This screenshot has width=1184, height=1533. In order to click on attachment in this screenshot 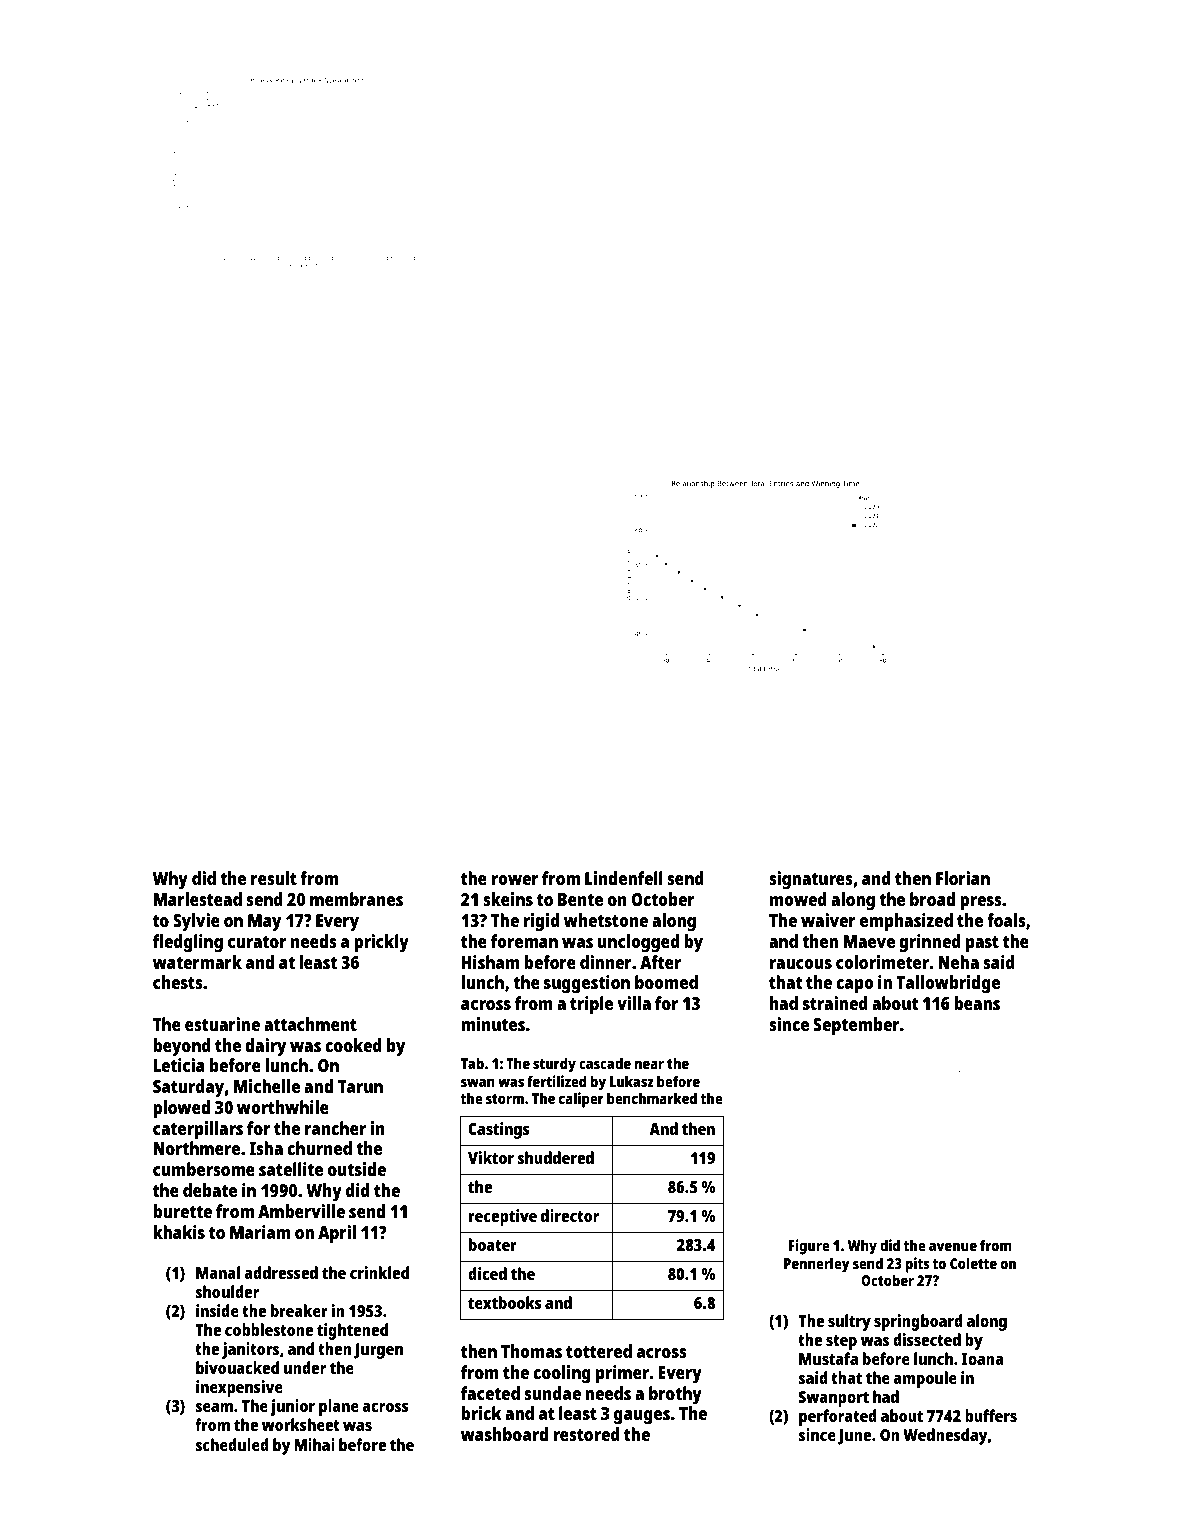, I will do `click(310, 1024)`.
